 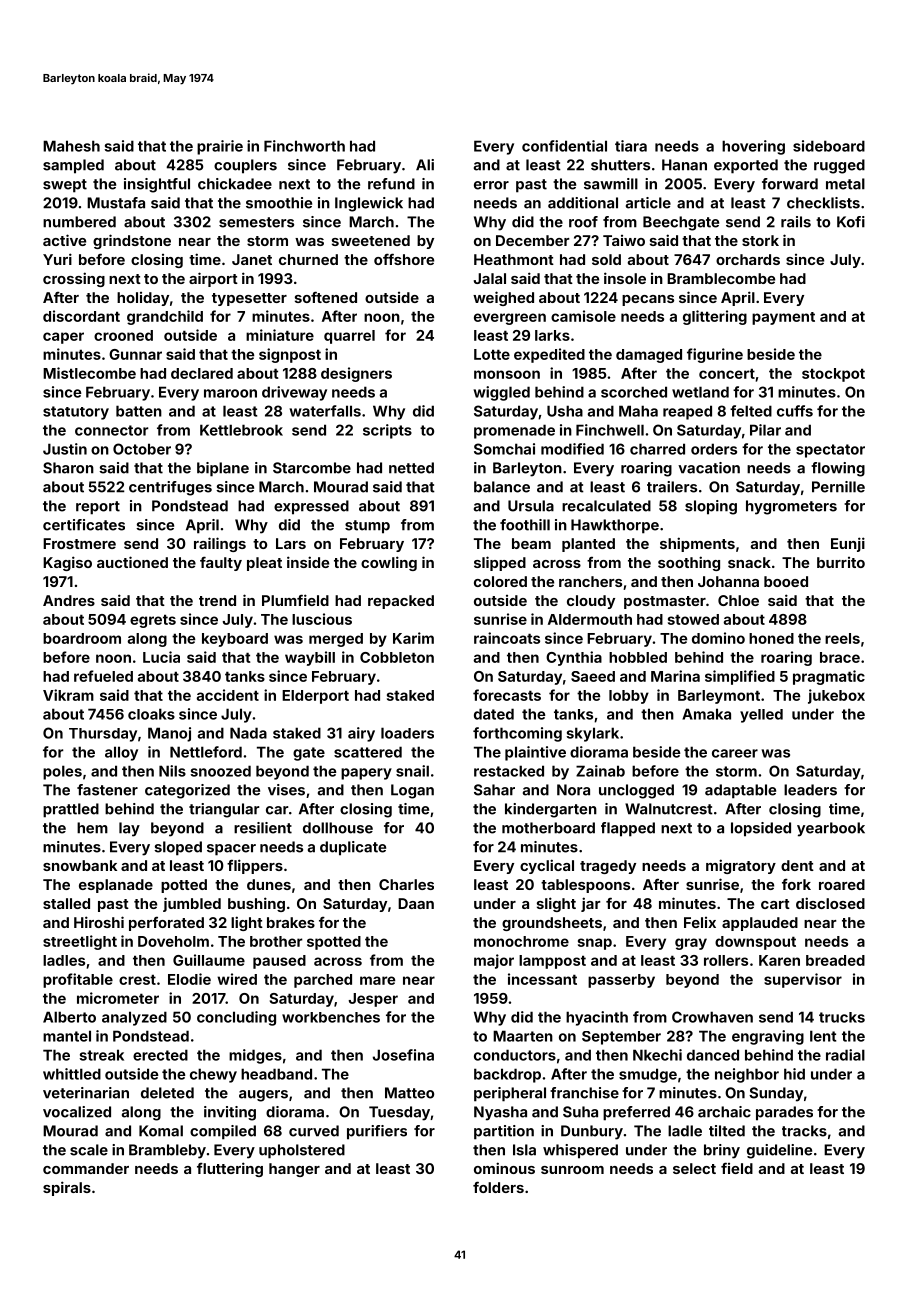 What do you see at coordinates (648, 203) in the image?
I see `article` at bounding box center [648, 203].
